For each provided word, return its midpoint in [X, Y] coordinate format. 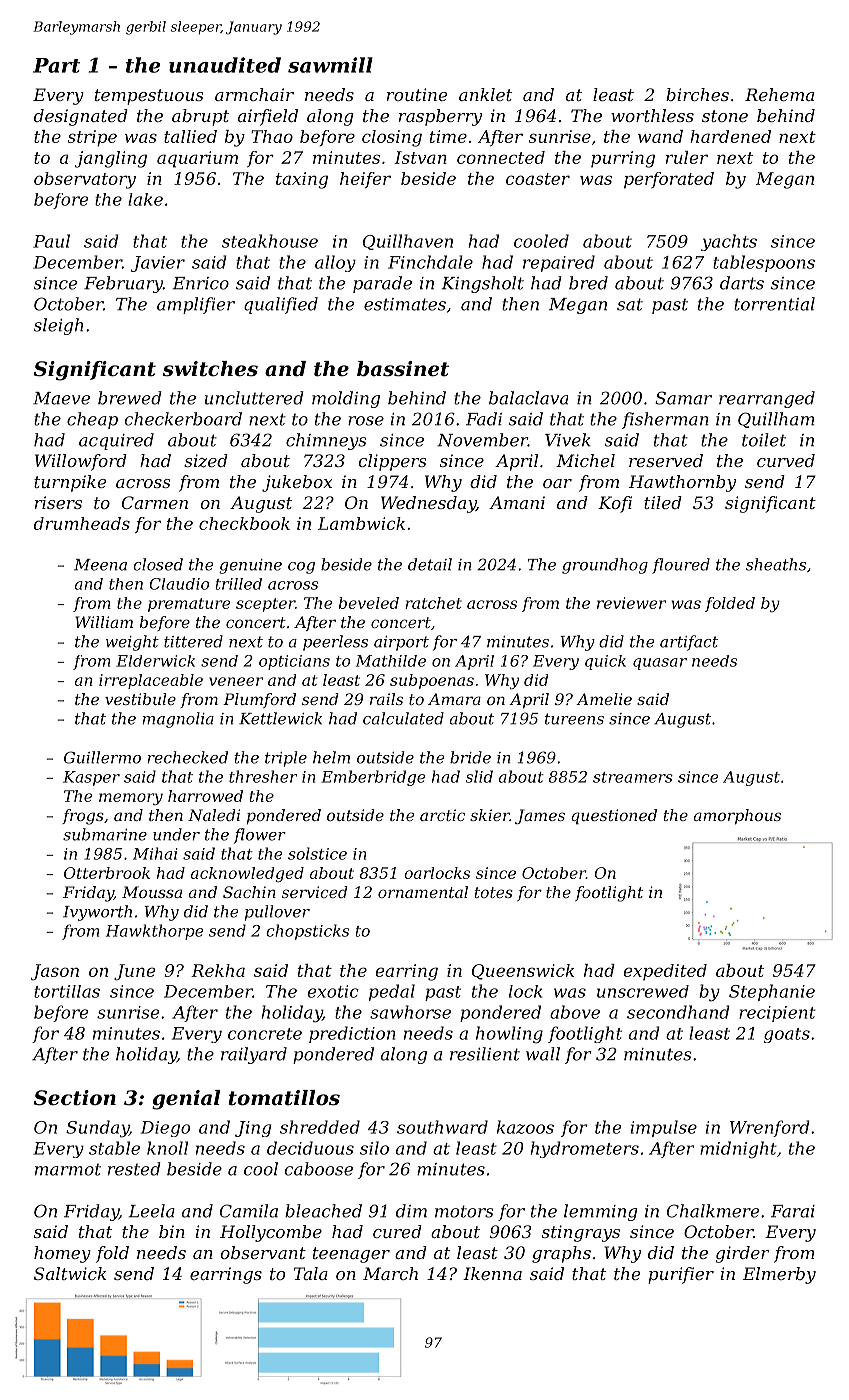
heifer [365, 180]
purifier [681, 1275]
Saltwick [70, 1273]
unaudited [225, 65]
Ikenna [492, 1273]
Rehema [779, 94]
